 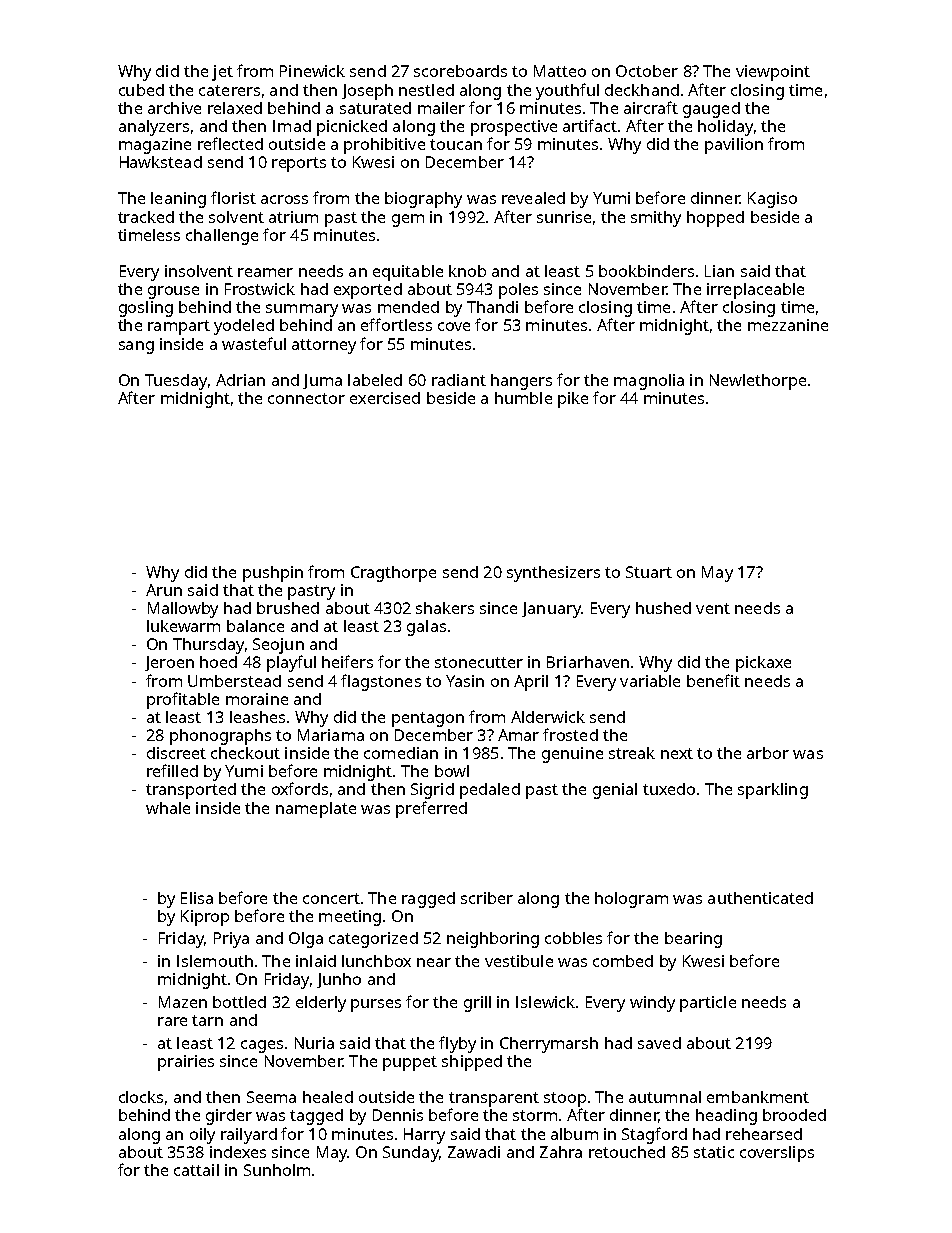 I want to click on windy, so click(x=652, y=1004).
